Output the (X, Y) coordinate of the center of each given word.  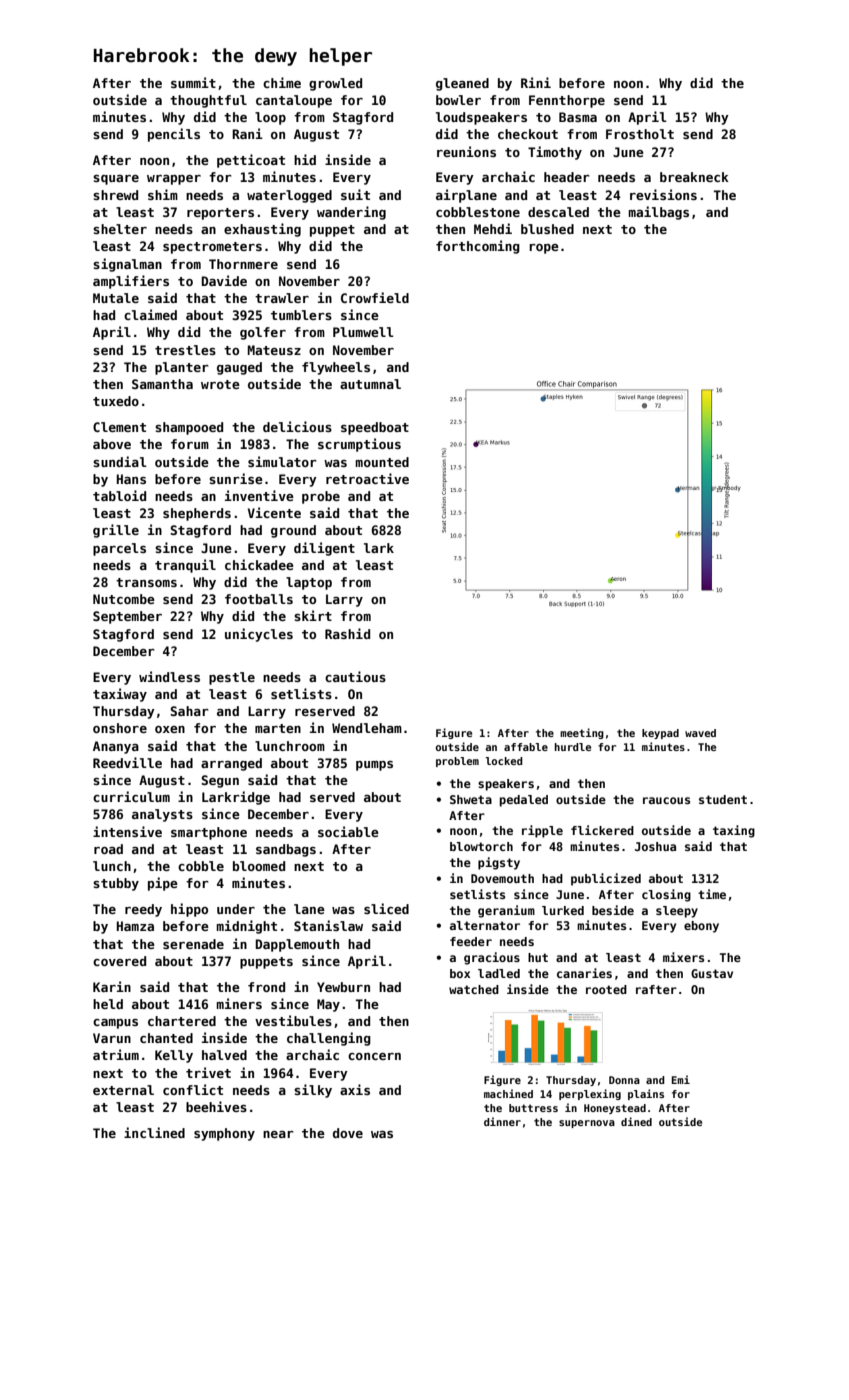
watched (474, 989)
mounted (382, 462)
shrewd (115, 195)
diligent (324, 549)
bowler (458, 100)
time (712, 894)
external (123, 1090)
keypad (660, 734)
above (112, 444)
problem (457, 762)
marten (278, 728)
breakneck (694, 177)
